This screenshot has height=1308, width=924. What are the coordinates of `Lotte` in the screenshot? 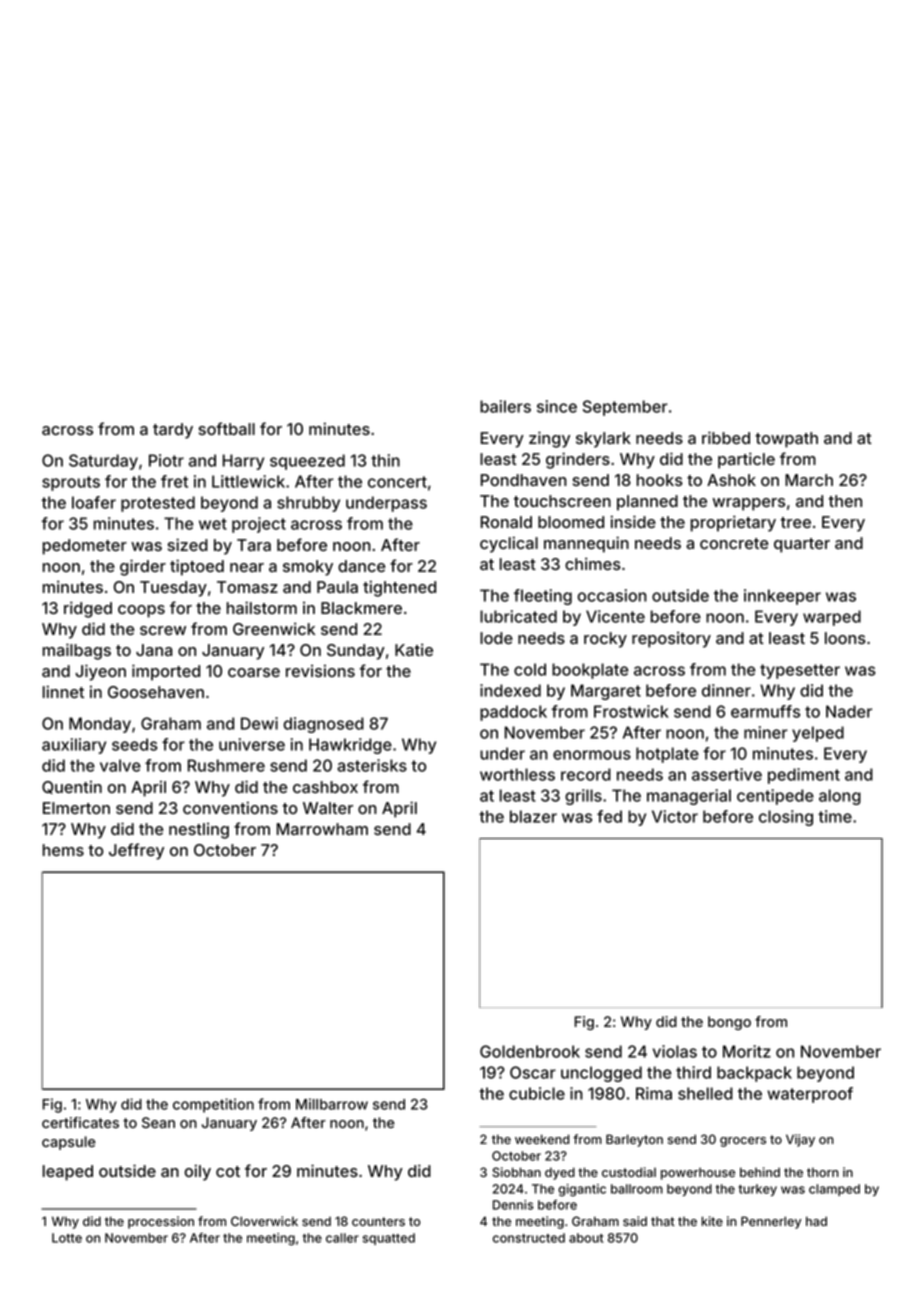 It's located at (67, 1238).
